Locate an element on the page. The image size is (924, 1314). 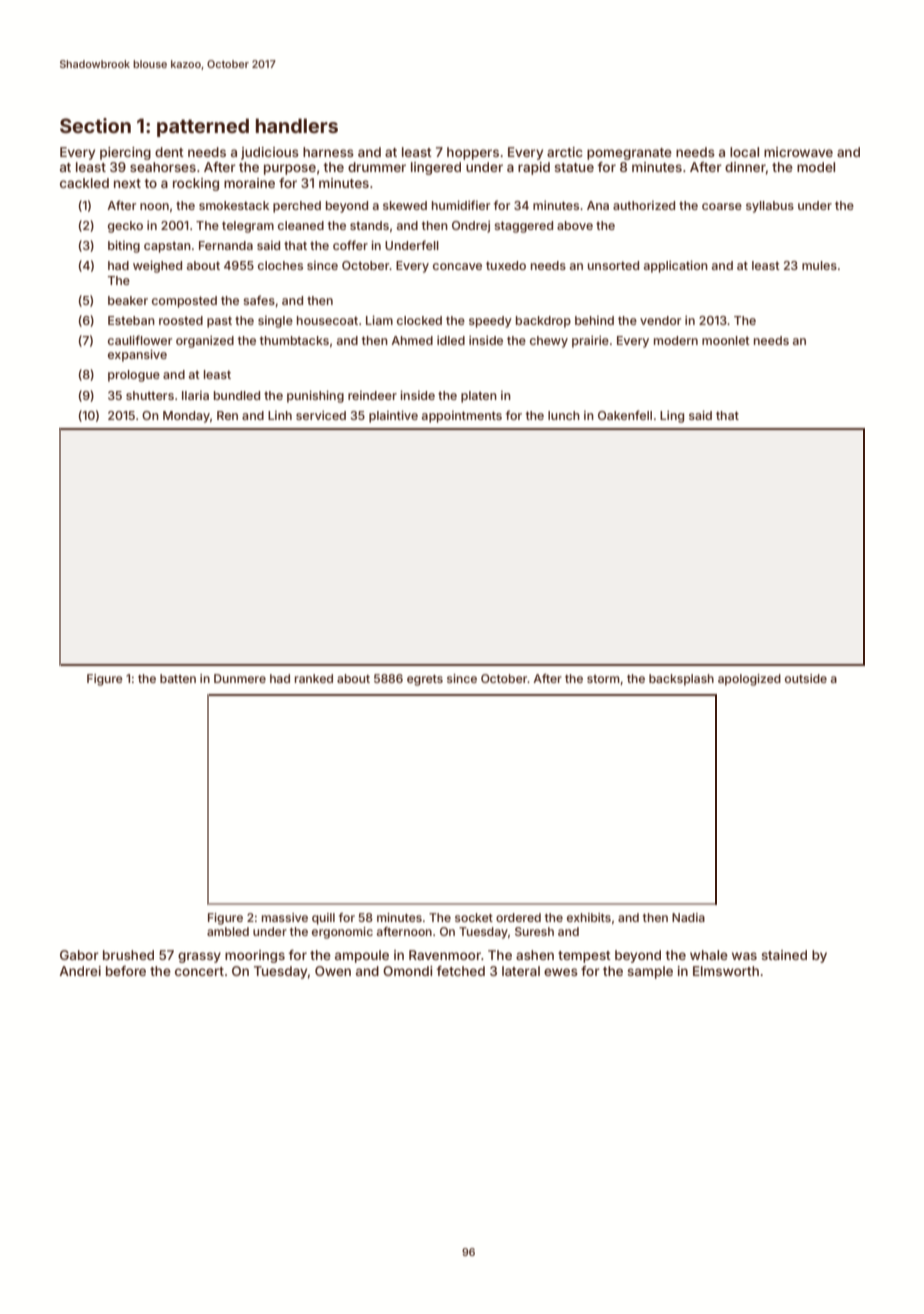
batten is located at coordinates (178, 678).
